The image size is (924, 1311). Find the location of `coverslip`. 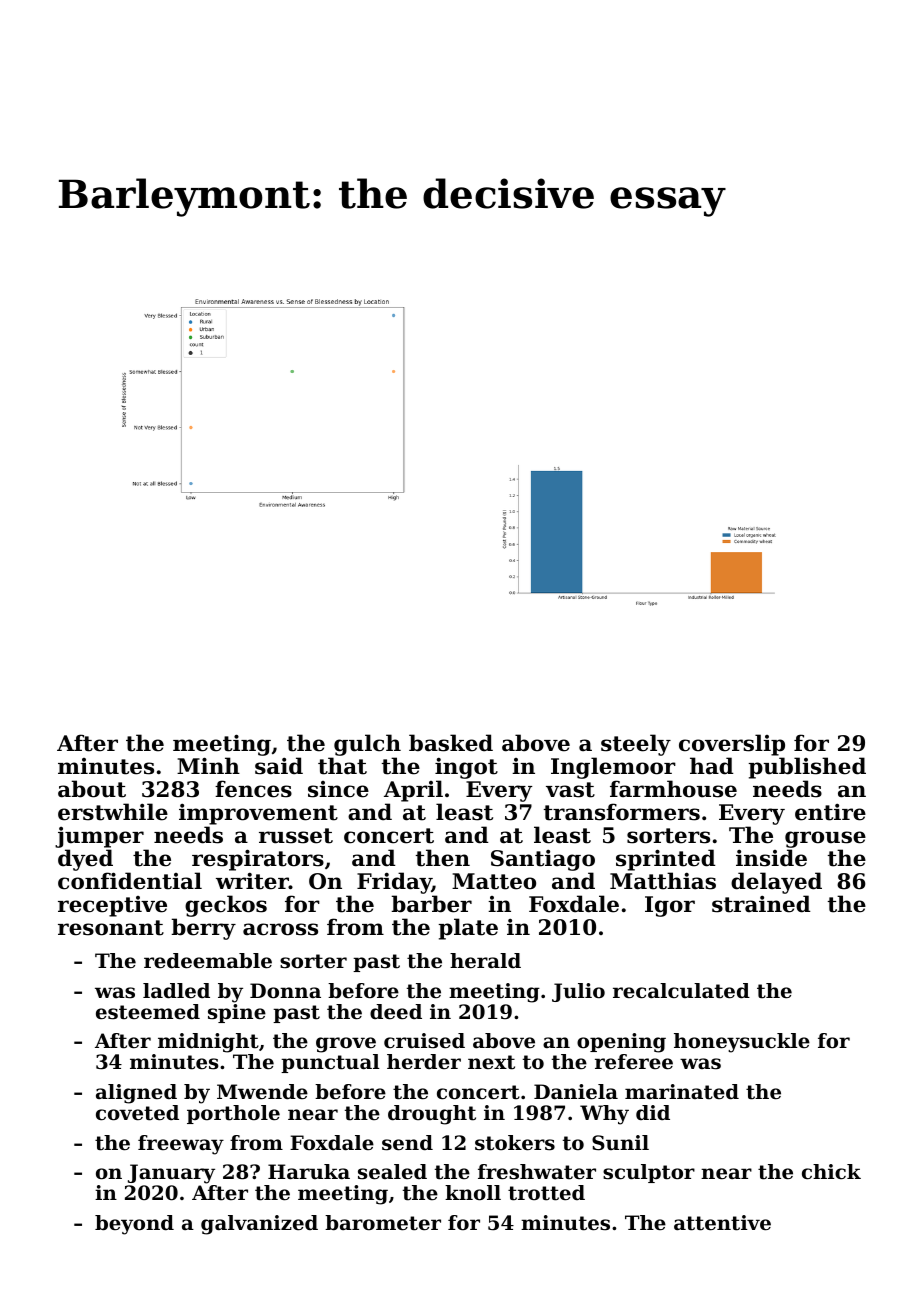

coverslip is located at coordinates (732, 745).
